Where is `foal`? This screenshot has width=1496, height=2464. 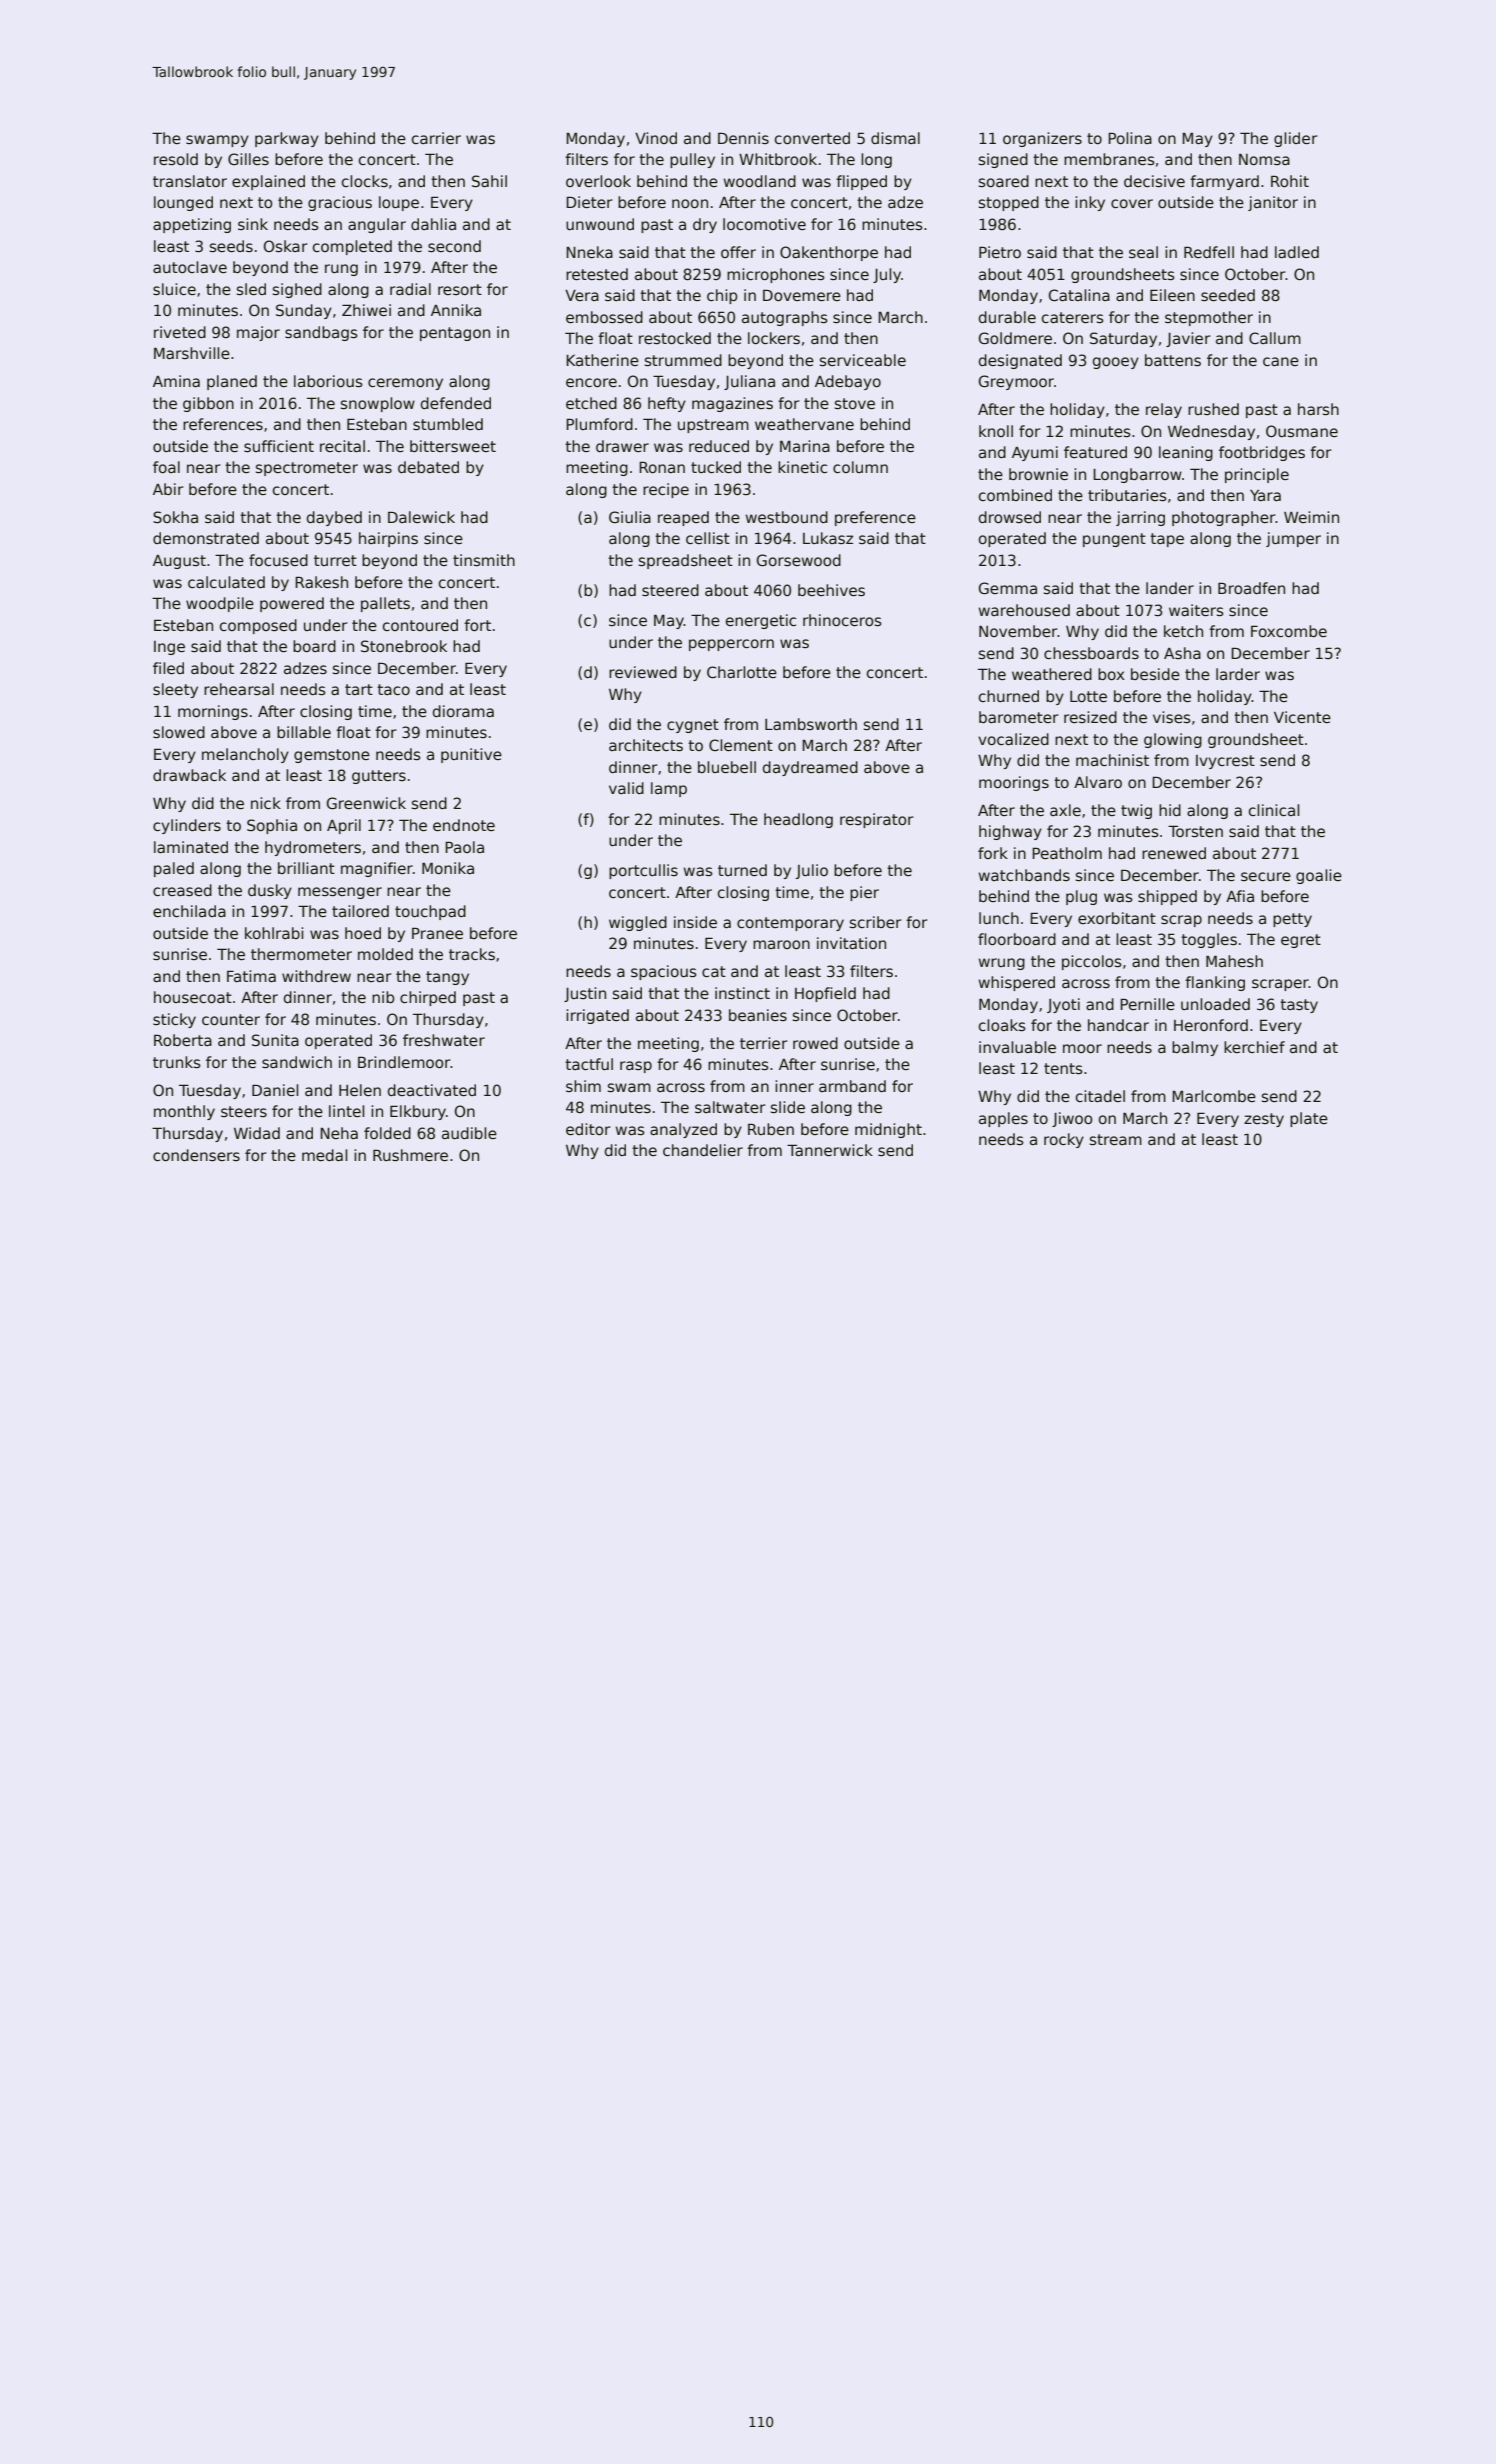 foal is located at coordinates (166, 467).
